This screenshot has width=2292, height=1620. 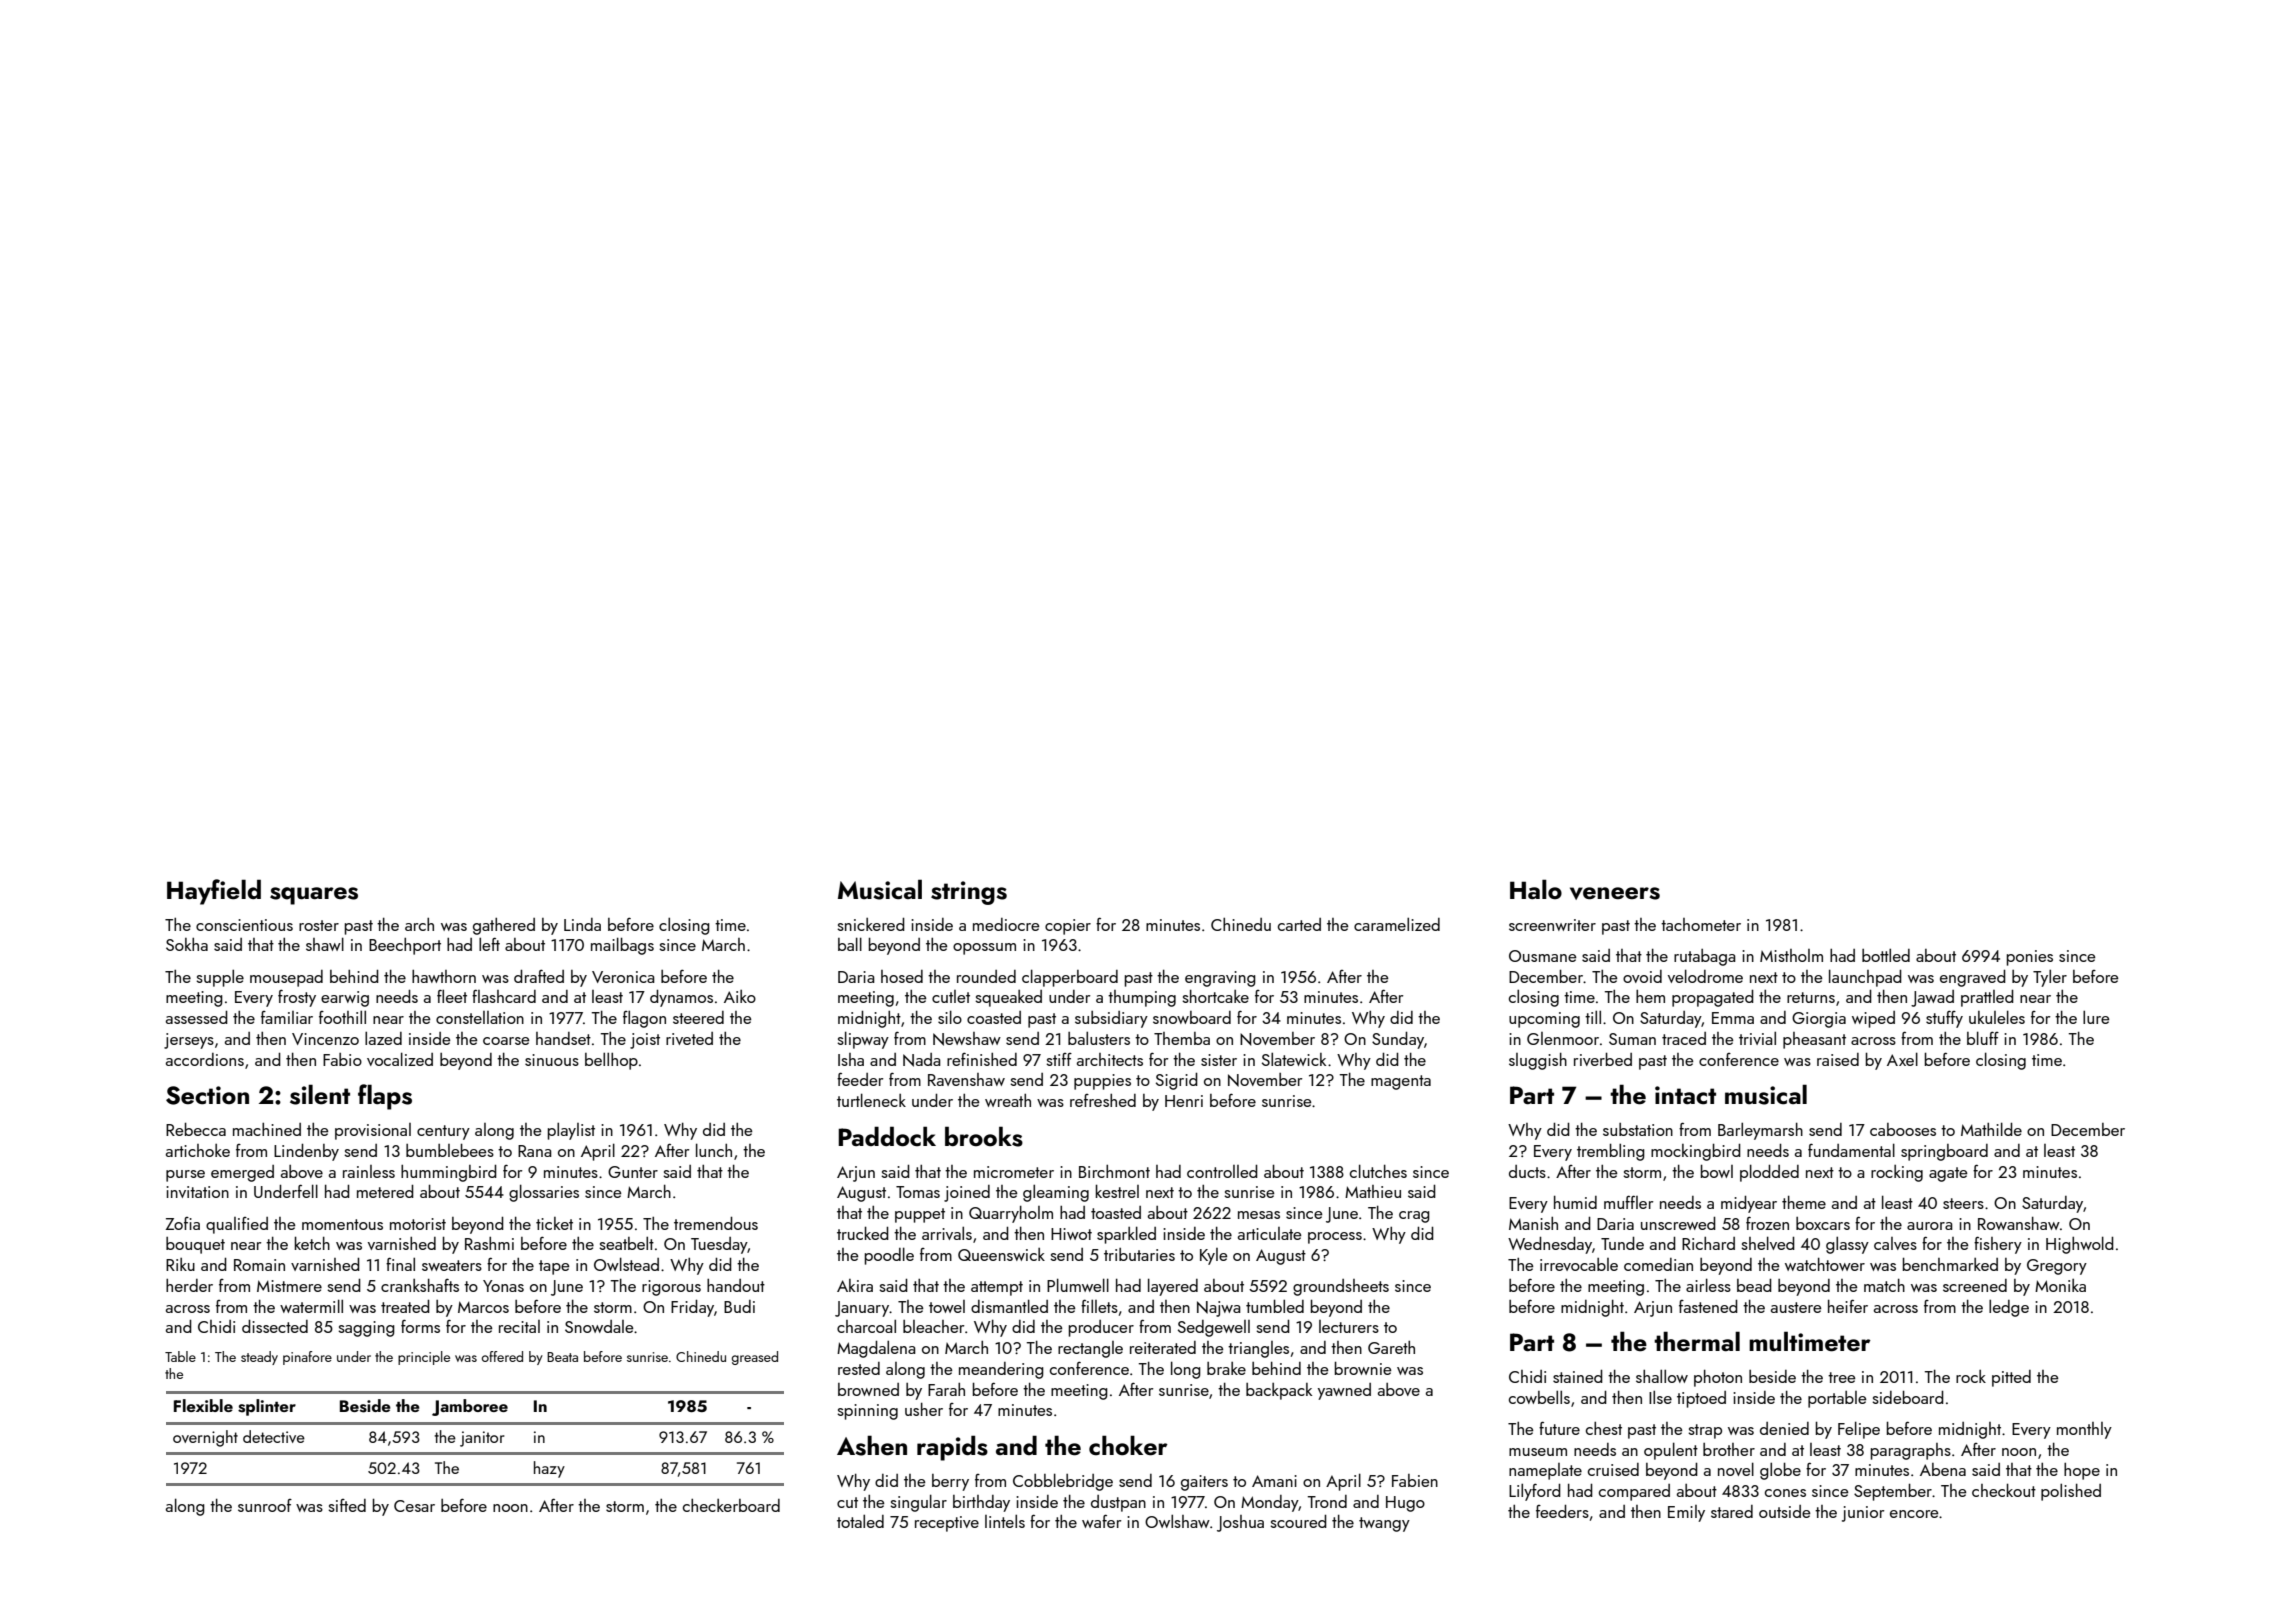 What do you see at coordinates (189, 1285) in the screenshot?
I see `herder` at bounding box center [189, 1285].
